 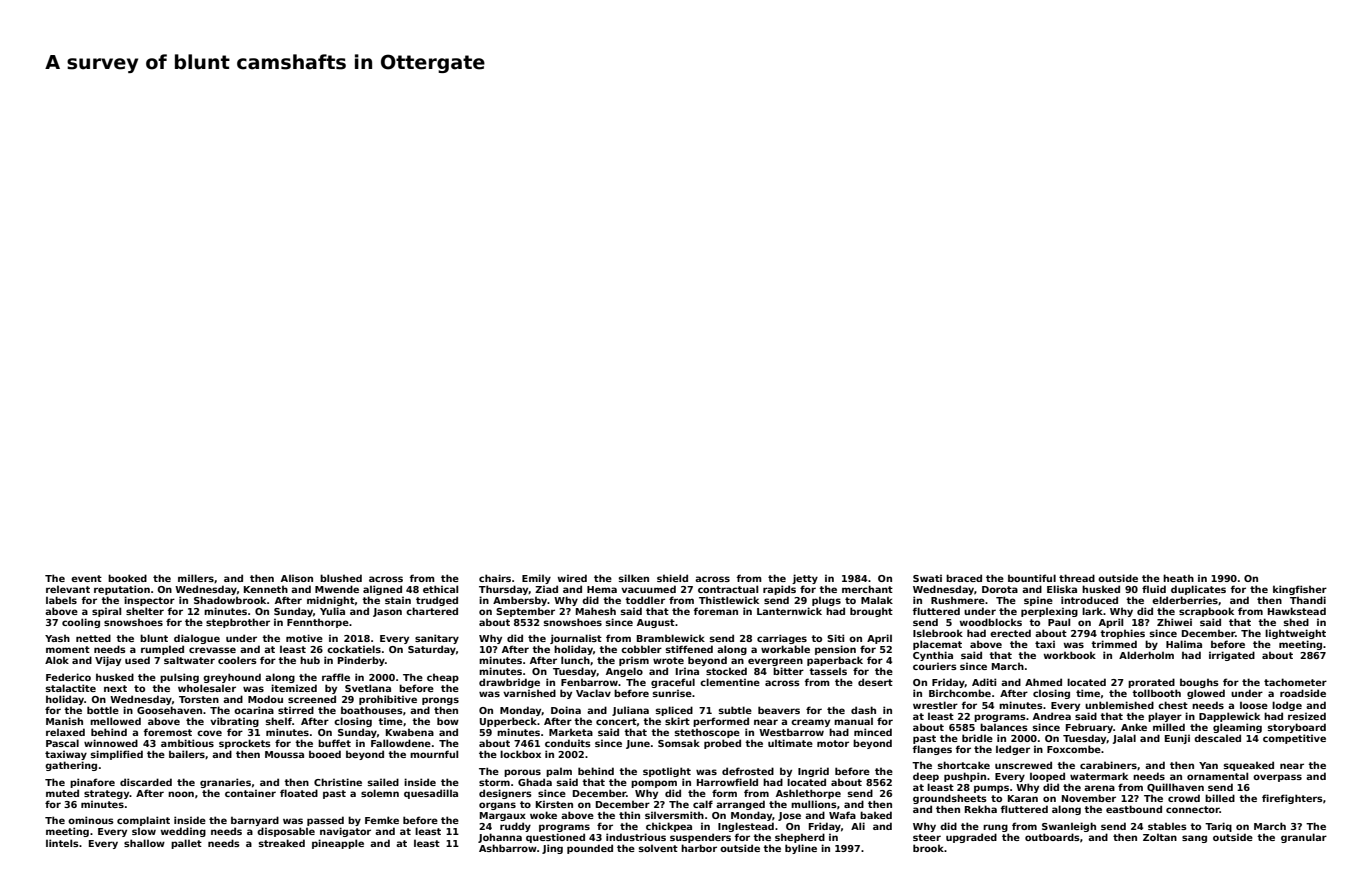 I want to click on bottle, so click(x=103, y=710).
